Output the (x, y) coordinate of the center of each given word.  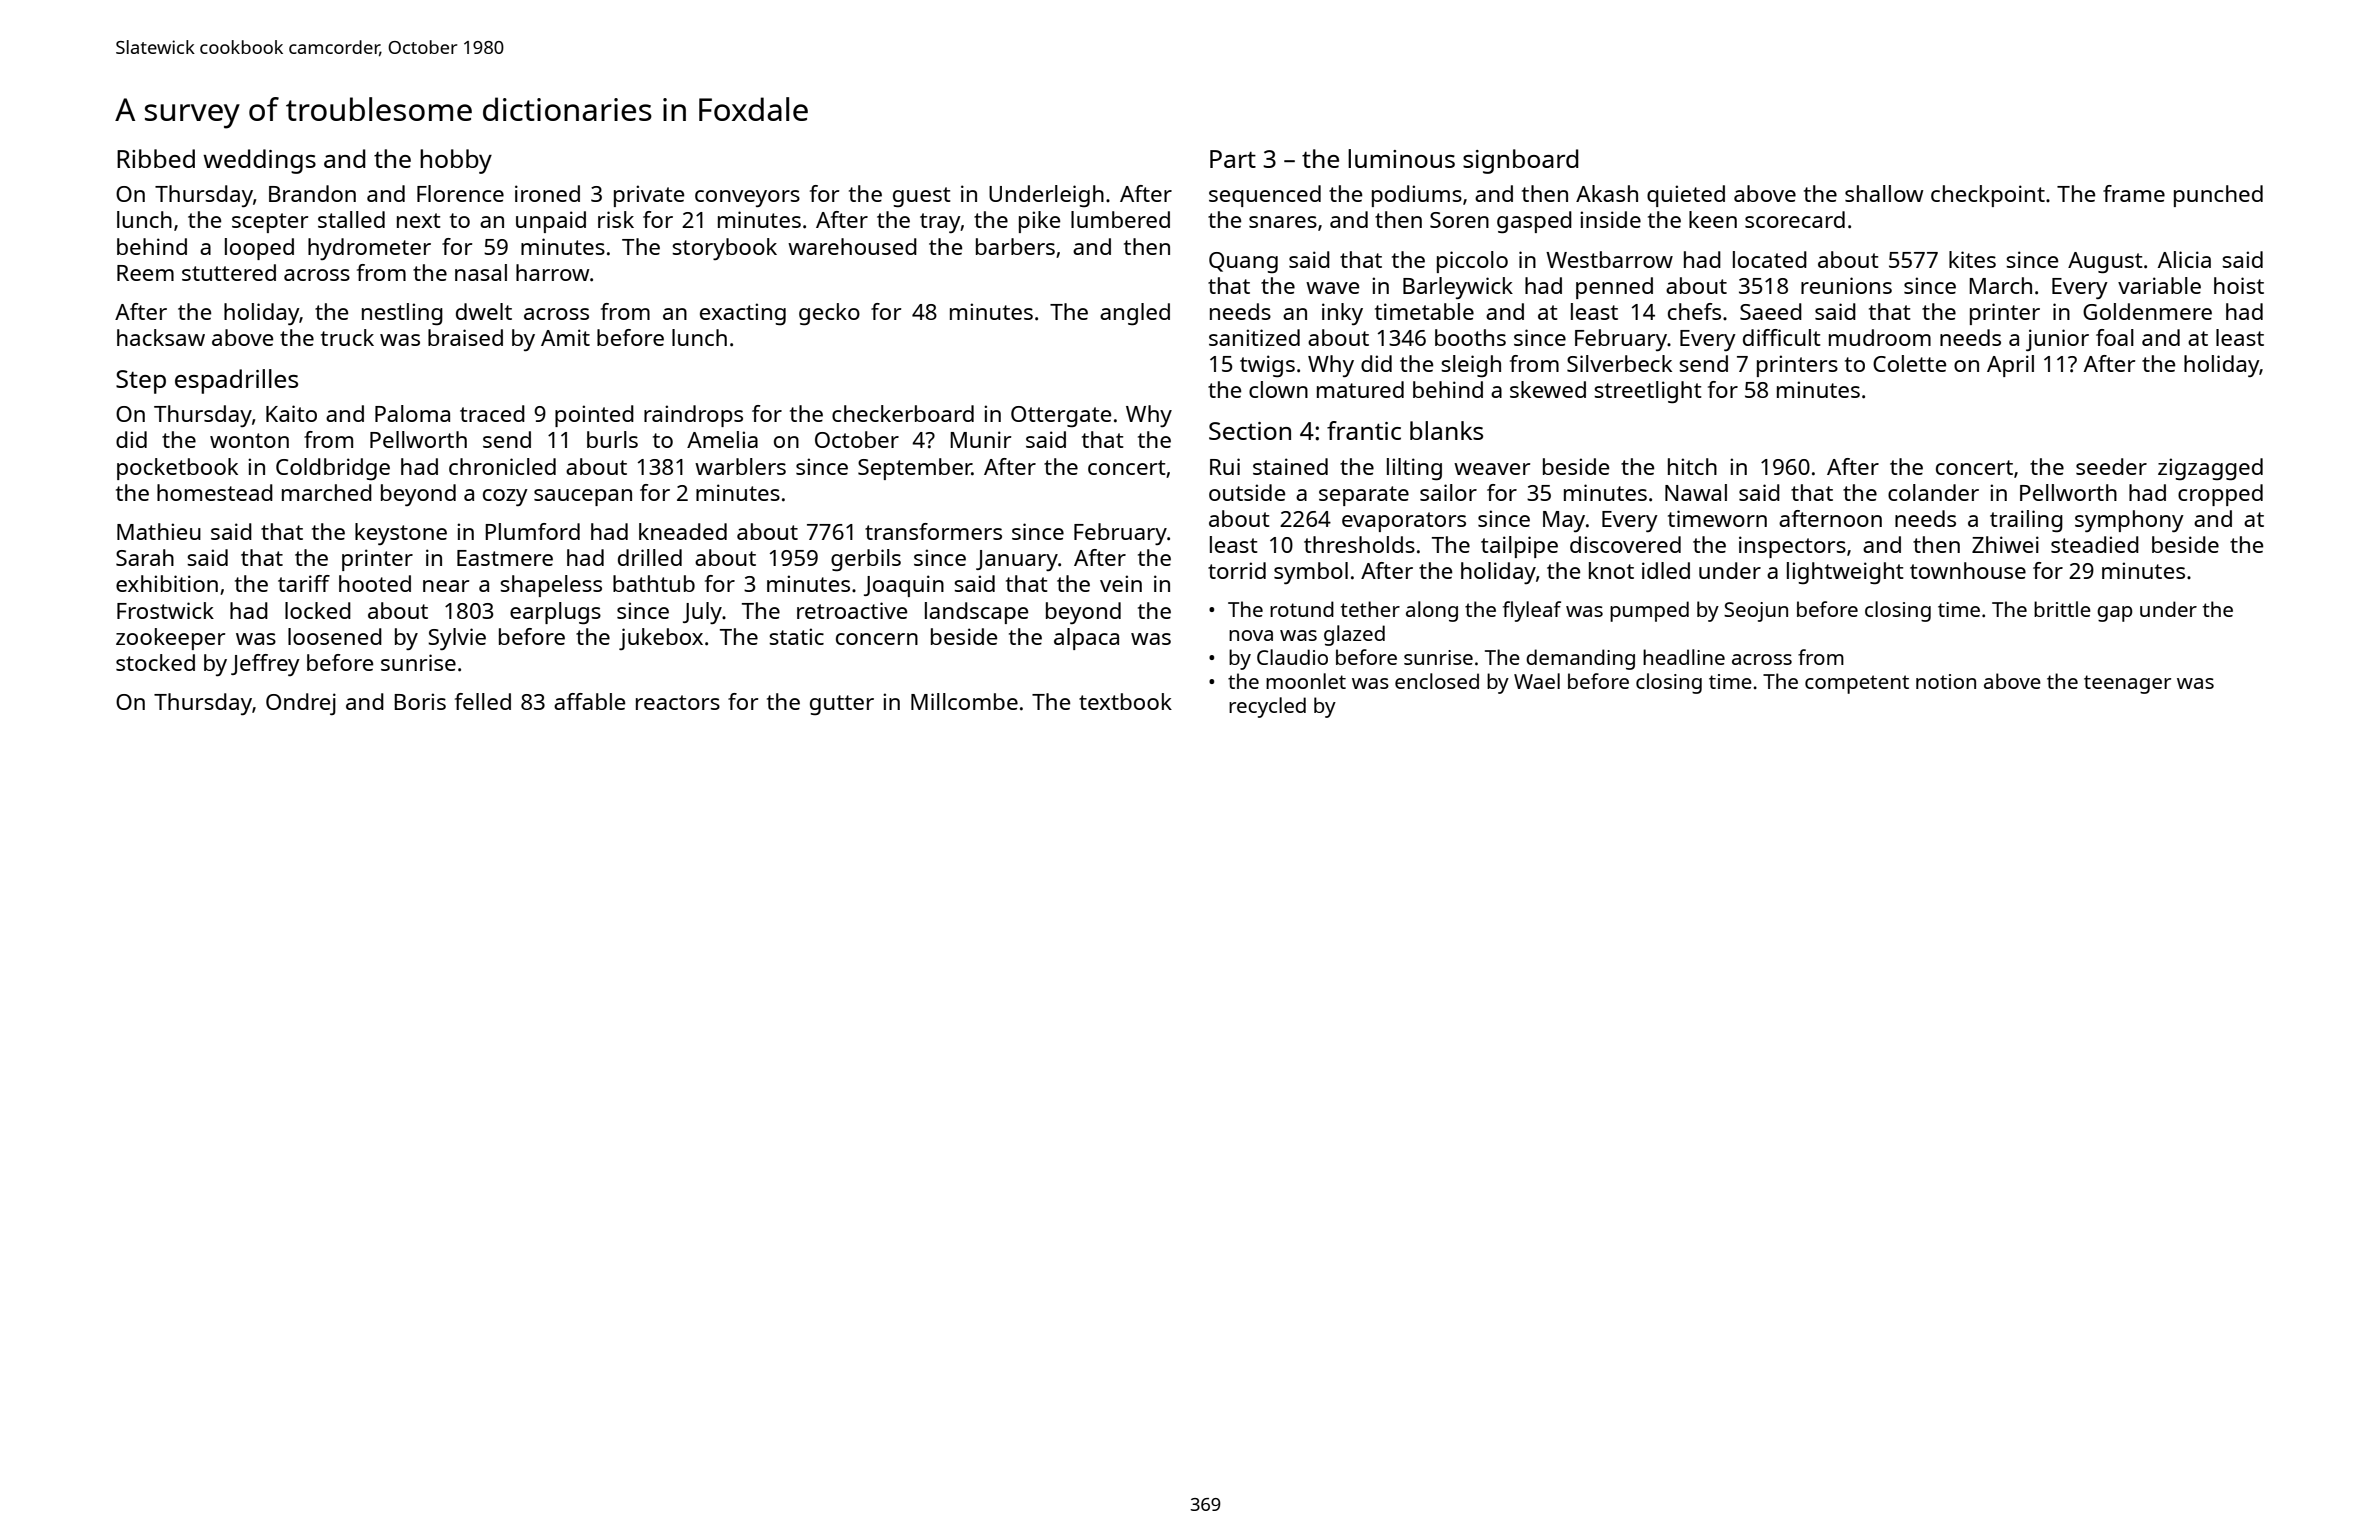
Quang (1243, 262)
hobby (456, 161)
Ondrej (301, 704)
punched (2218, 196)
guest (922, 197)
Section (1250, 431)
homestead (215, 492)
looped (259, 249)
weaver (1492, 469)
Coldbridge (333, 469)
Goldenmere (2147, 311)
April (2010, 366)
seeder (2111, 466)
